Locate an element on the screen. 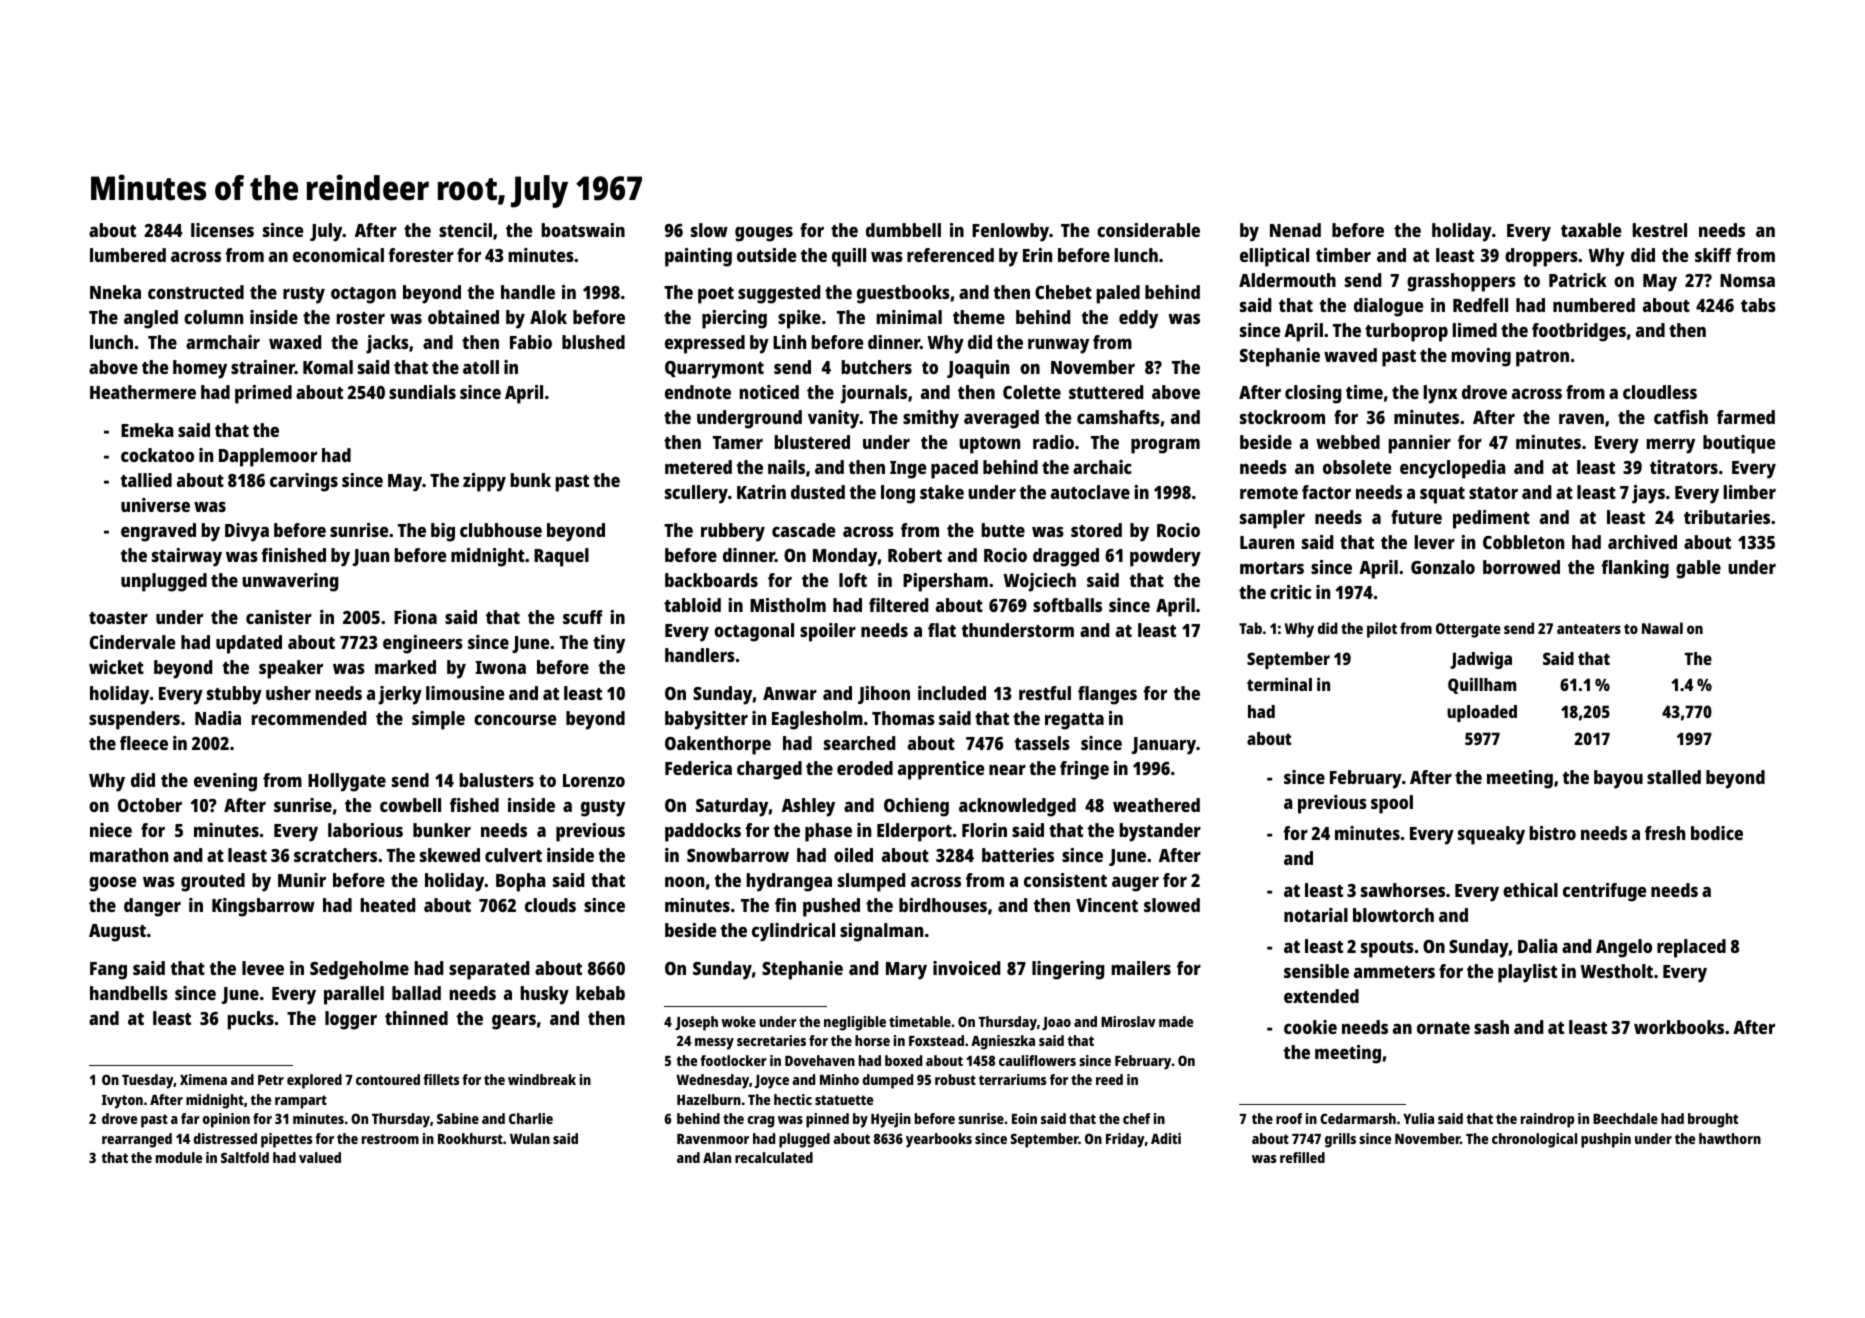  taxable is located at coordinates (1591, 230).
